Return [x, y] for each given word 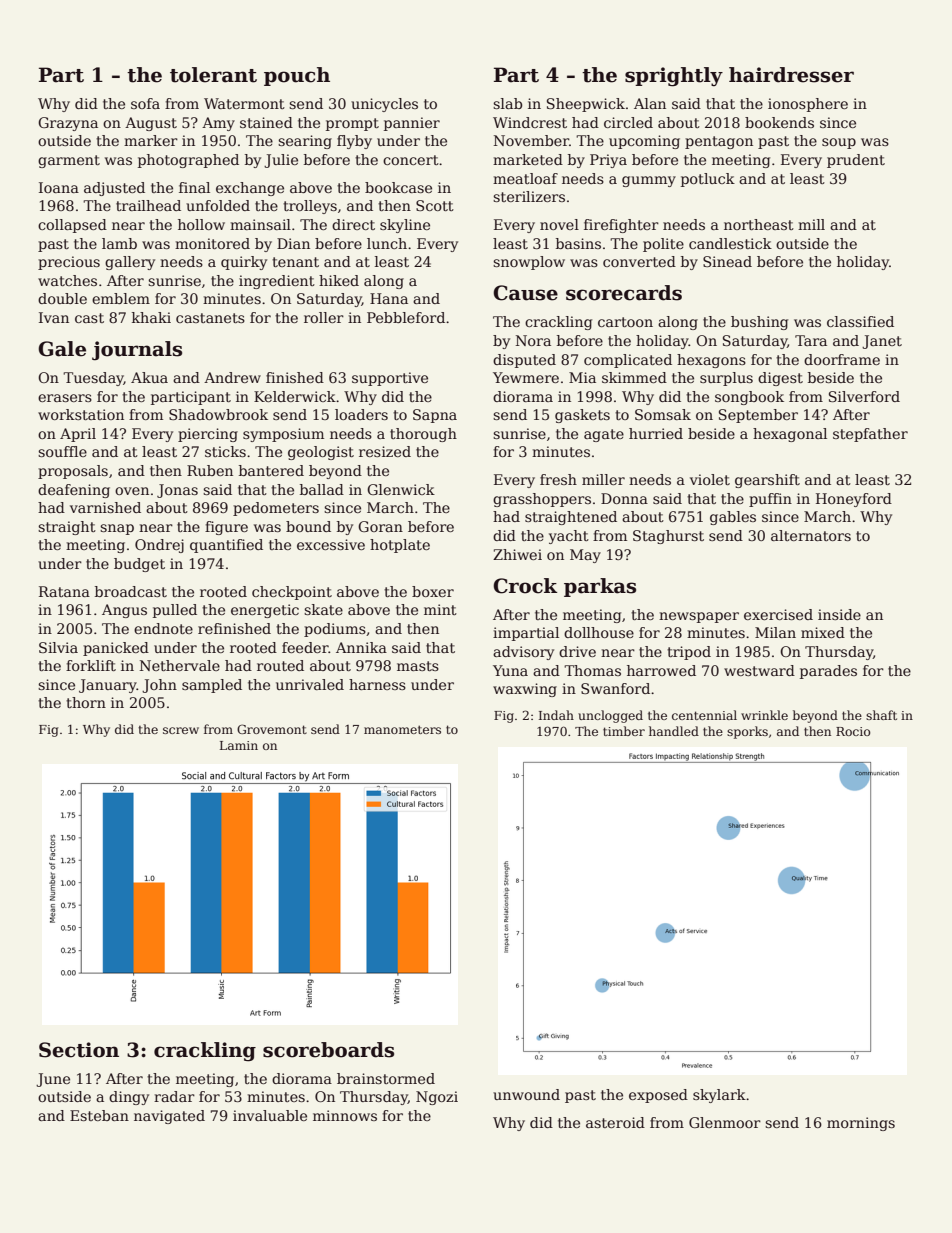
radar [174, 1096]
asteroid [615, 1122]
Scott [435, 205]
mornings [861, 1124]
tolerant [213, 75]
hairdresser [791, 75]
